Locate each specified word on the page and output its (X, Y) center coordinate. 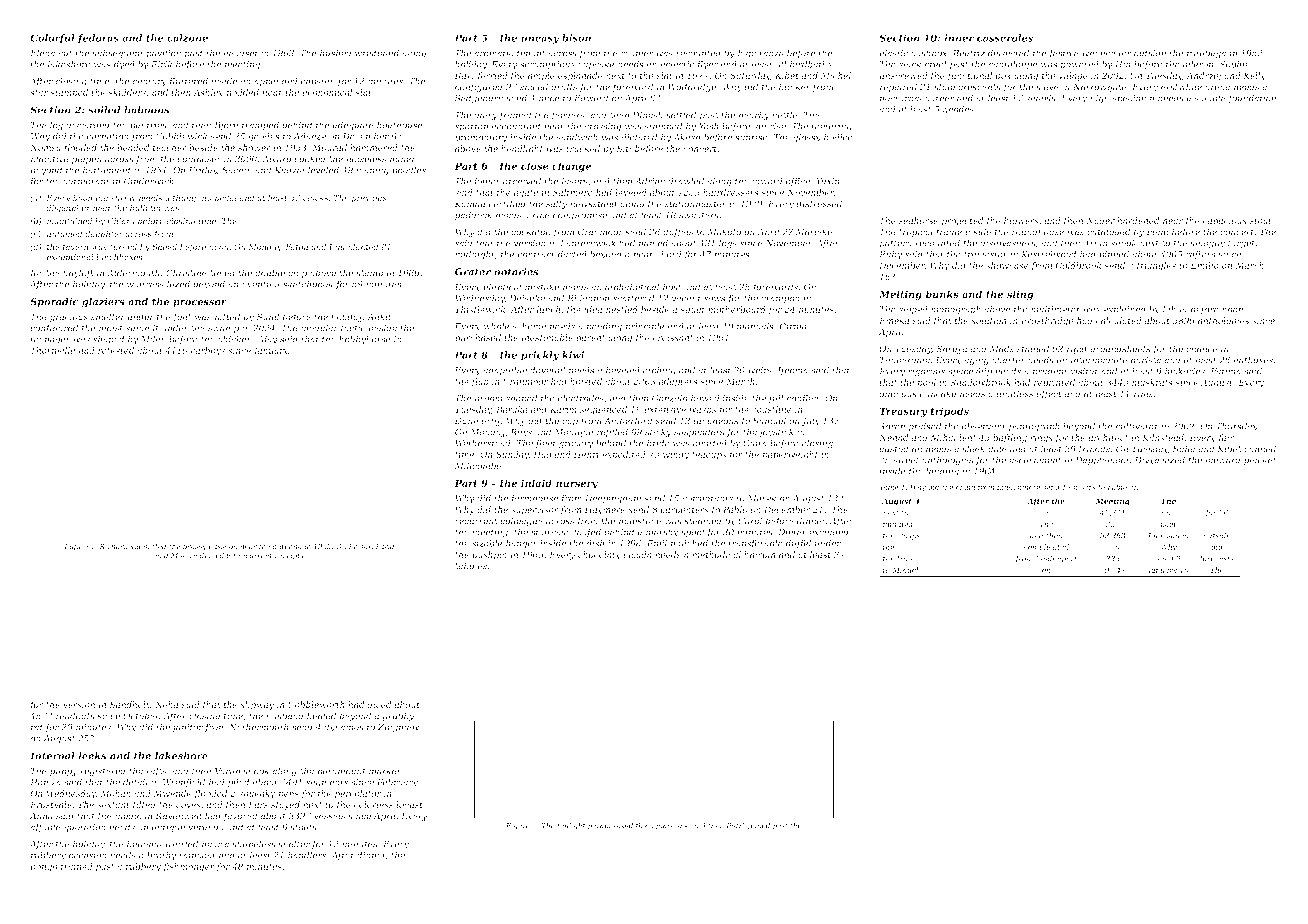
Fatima (1225, 371)
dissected (1008, 53)
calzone (187, 38)
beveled (623, 370)
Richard (113, 546)
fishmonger (189, 867)
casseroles (1005, 38)
